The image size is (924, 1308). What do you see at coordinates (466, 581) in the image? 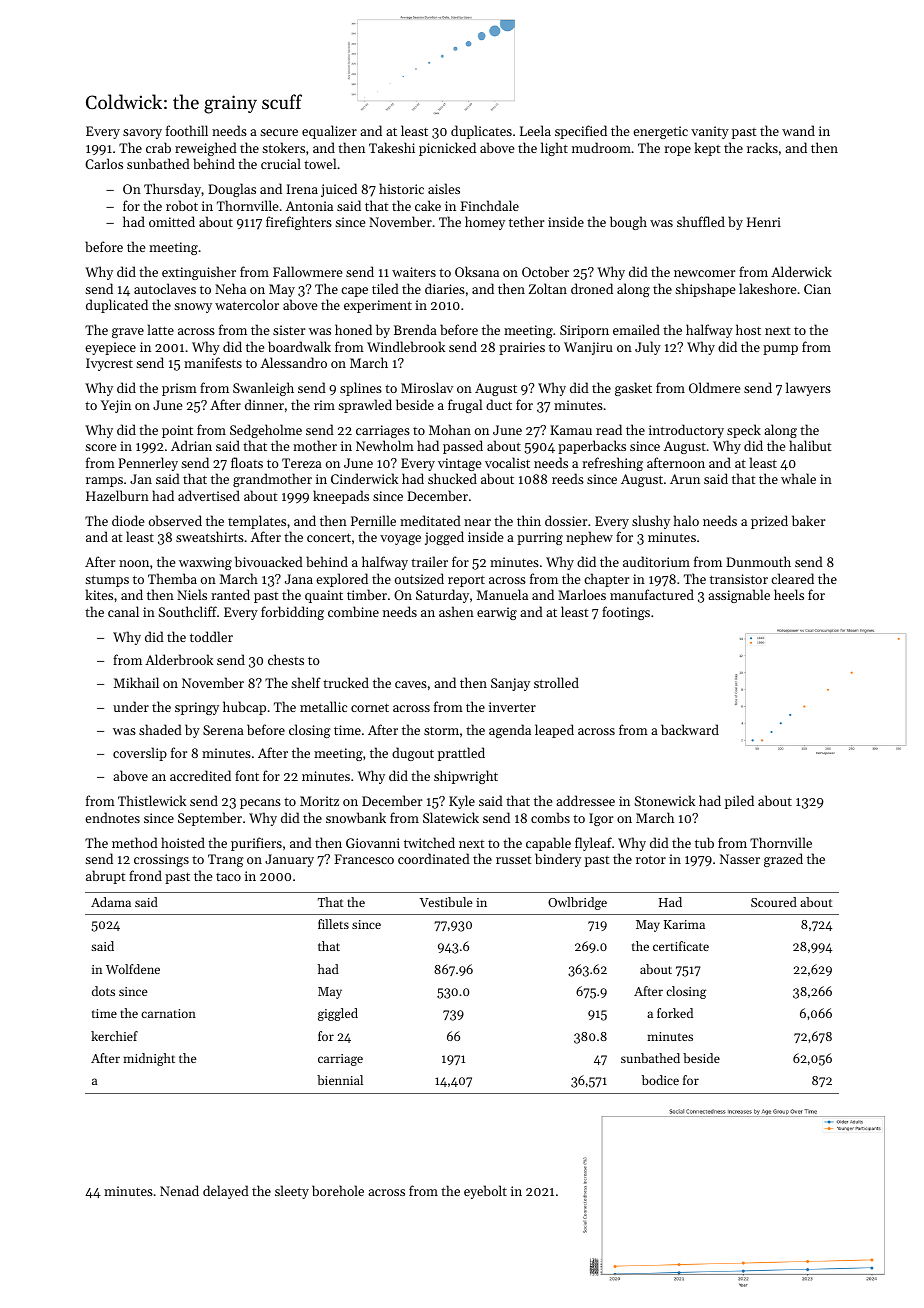
I see `report` at bounding box center [466, 581].
